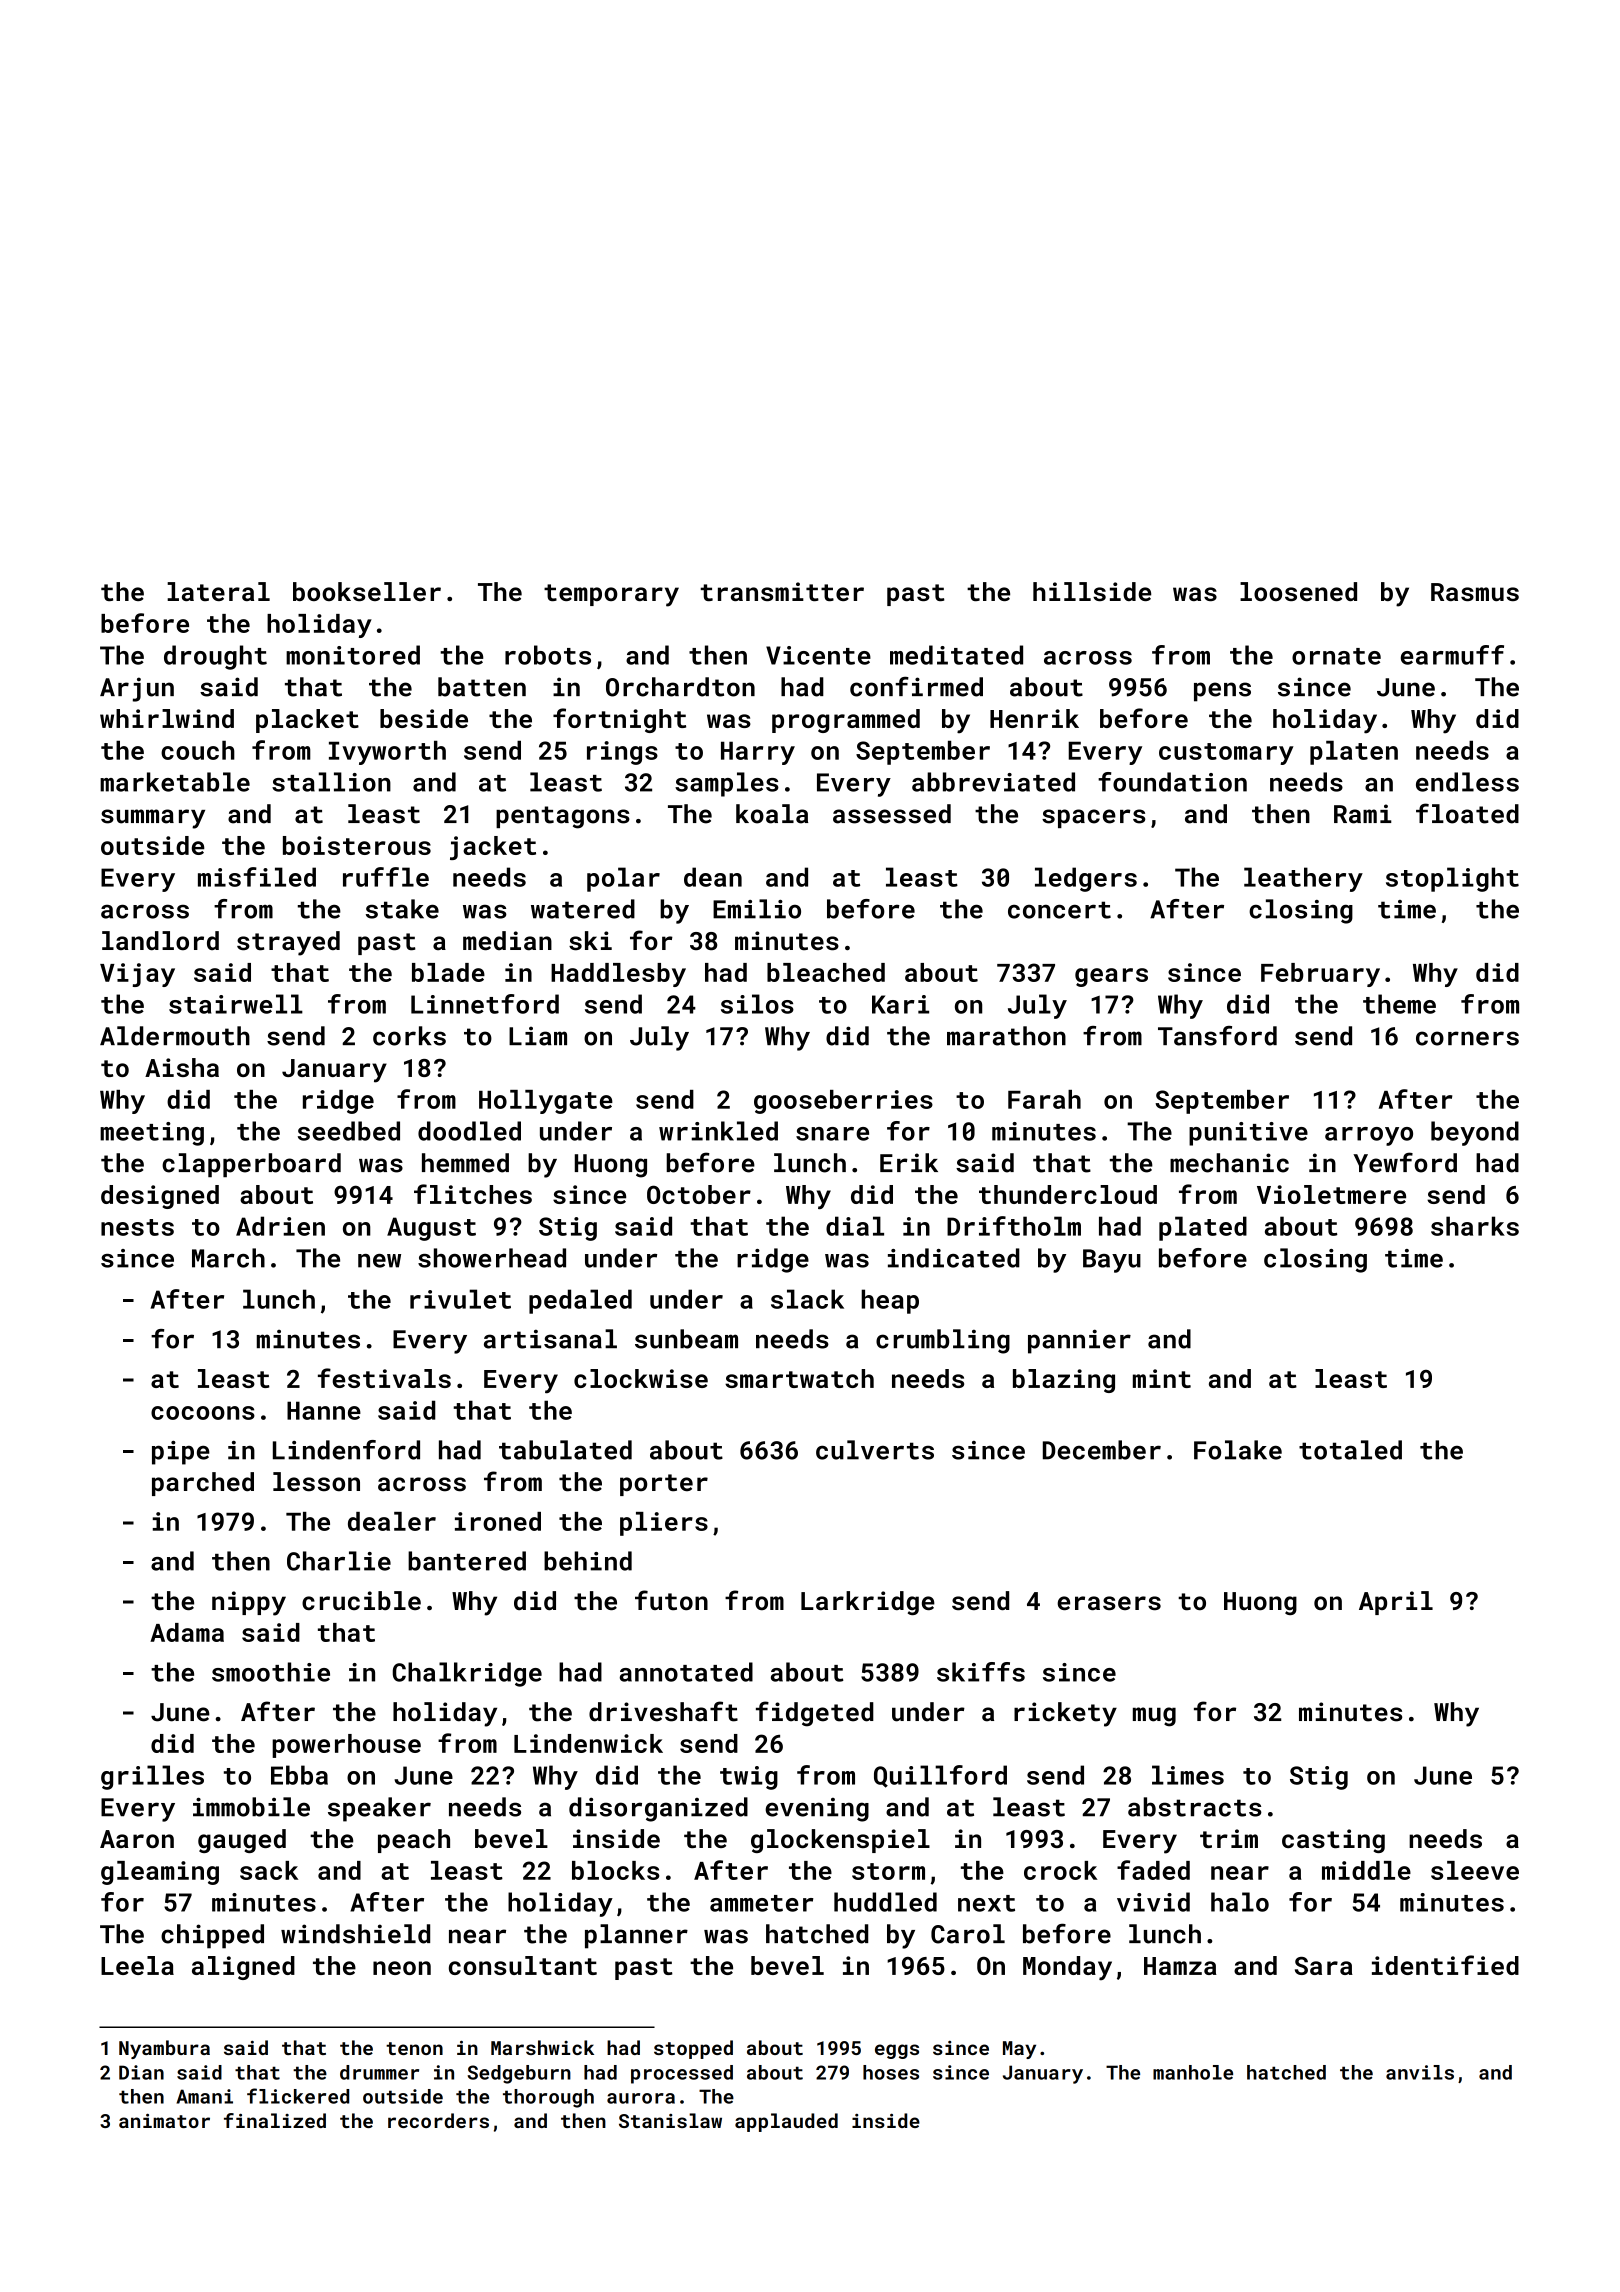 Image resolution: width=1620 pixels, height=2292 pixels. What do you see at coordinates (1399, 1004) in the image?
I see `theme` at bounding box center [1399, 1004].
